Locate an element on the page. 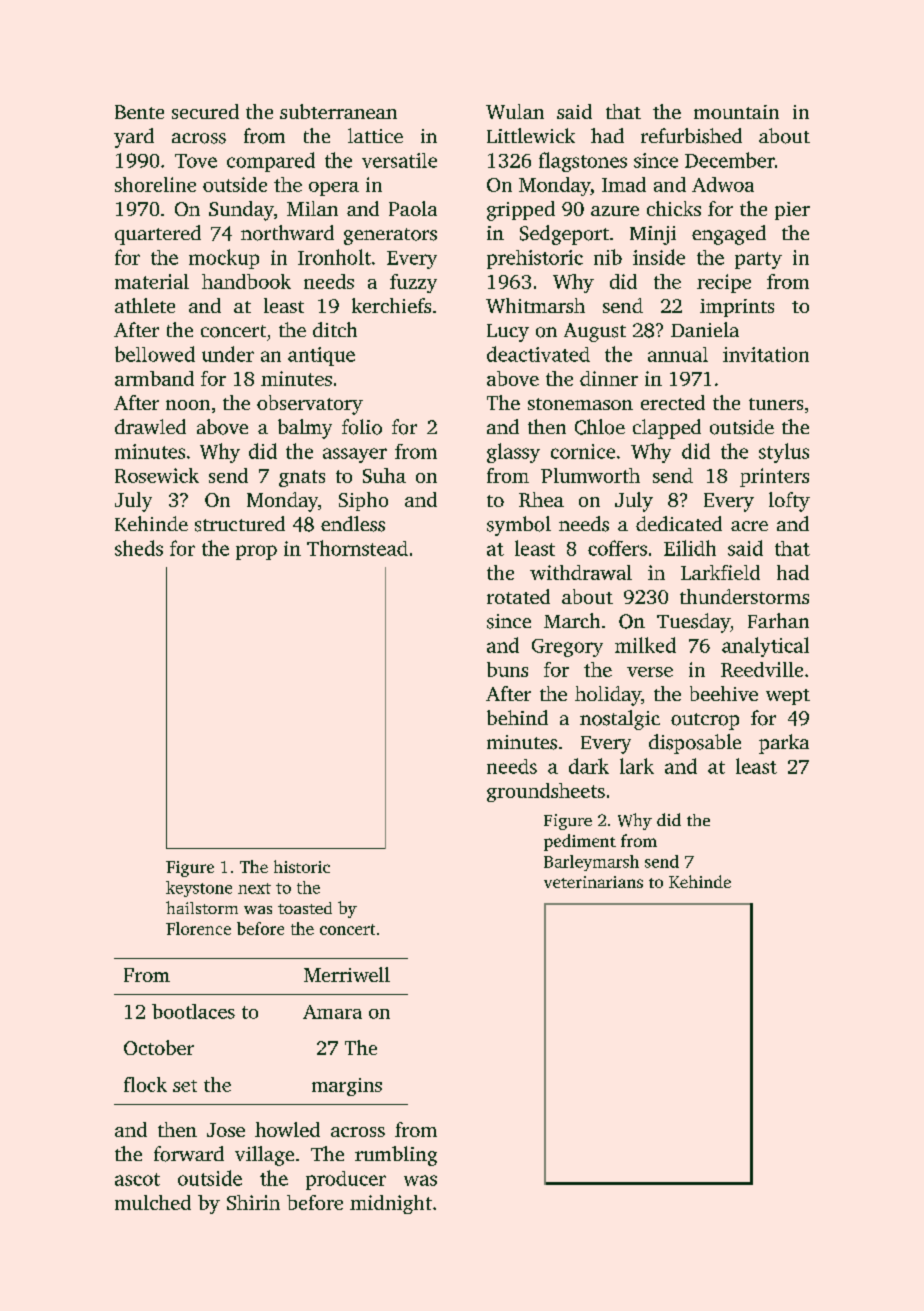 Image resolution: width=924 pixels, height=1311 pixels. Merriwell is located at coordinates (347, 974).
